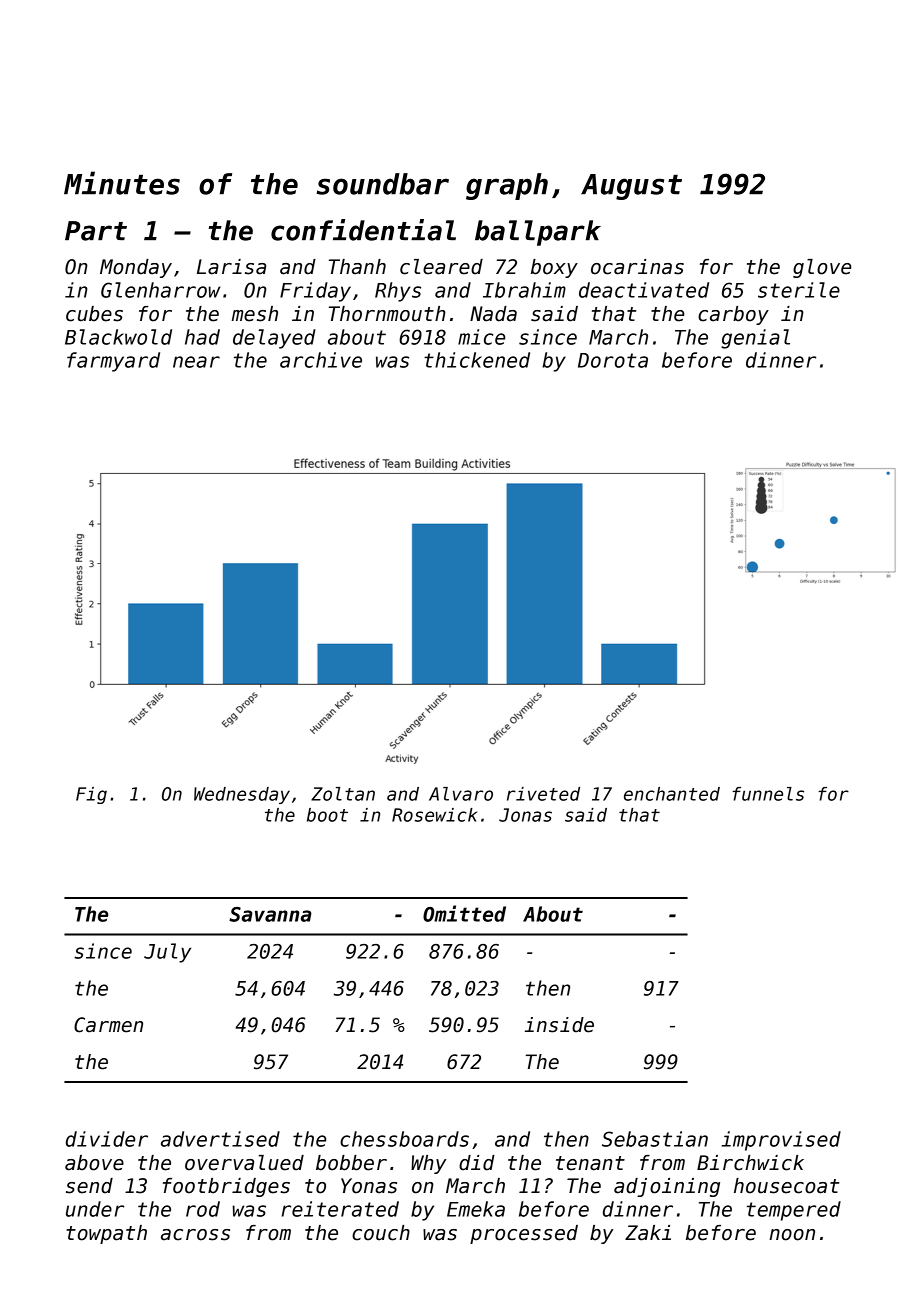 The image size is (924, 1311). What do you see at coordinates (755, 339) in the screenshot?
I see `genial` at bounding box center [755, 339].
